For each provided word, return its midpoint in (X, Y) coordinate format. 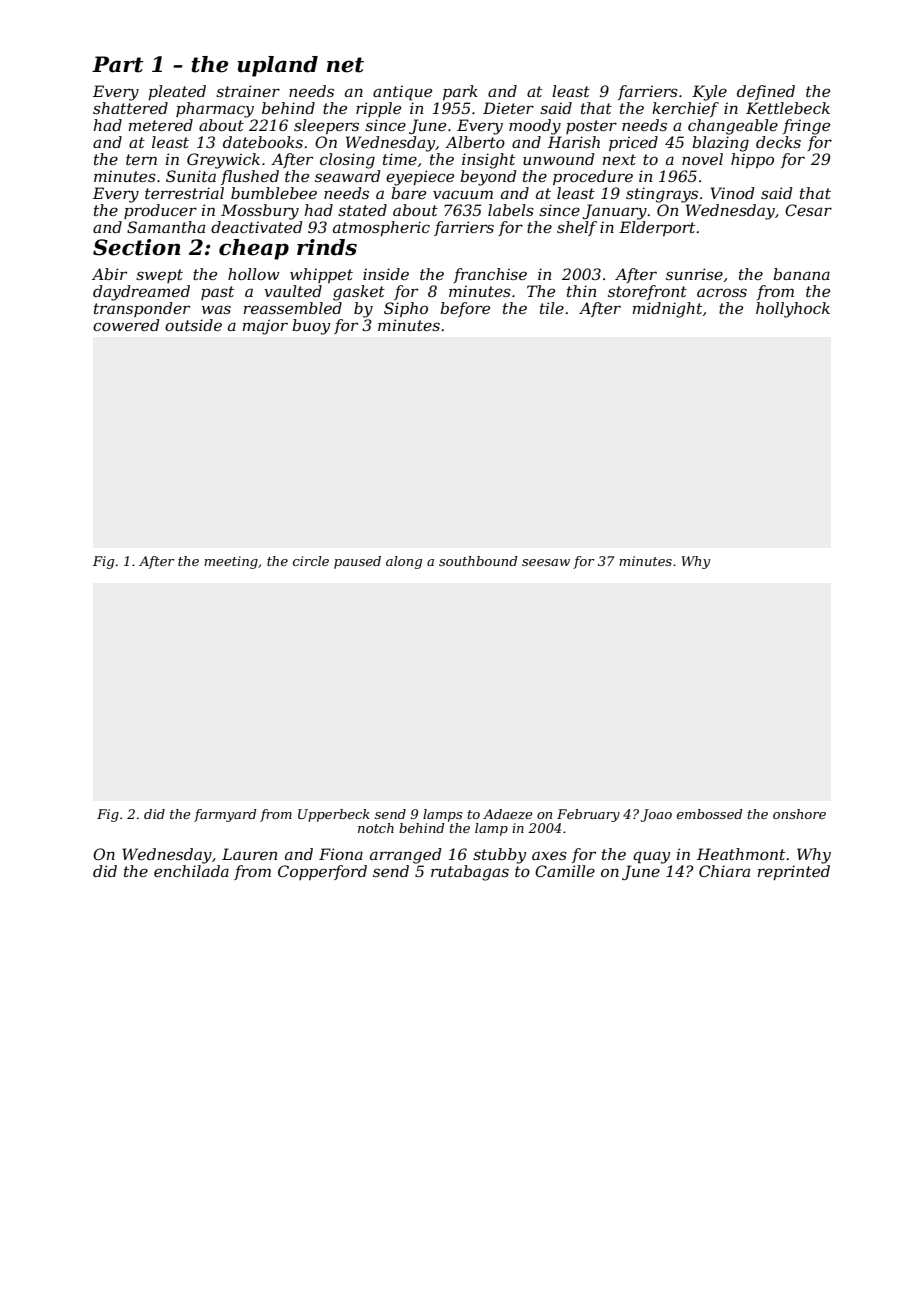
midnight (667, 310)
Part (117, 64)
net (345, 65)
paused (357, 562)
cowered (126, 325)
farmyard (225, 815)
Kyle (709, 93)
